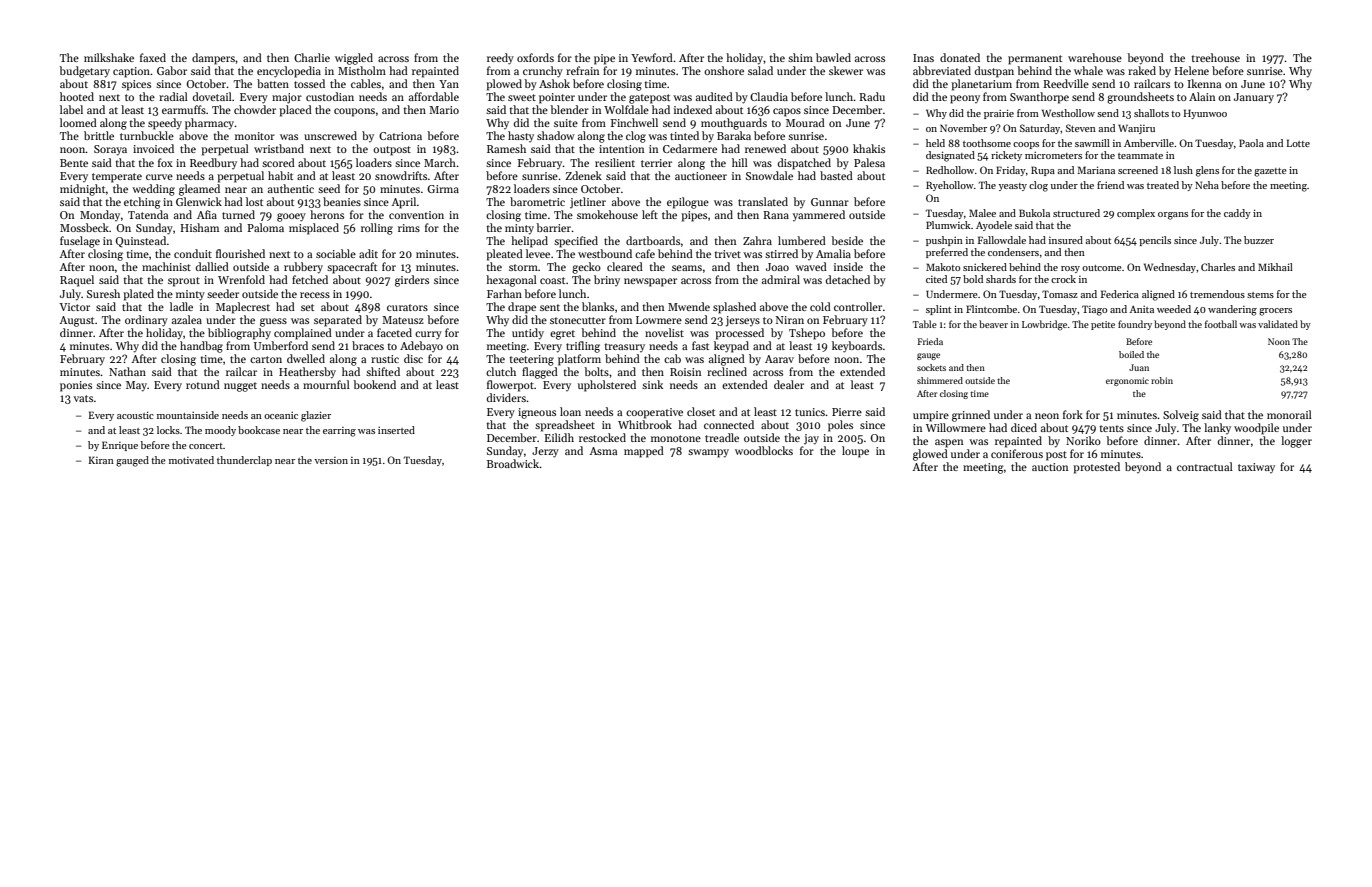  I want to click on Wednesday, so click(1170, 268).
